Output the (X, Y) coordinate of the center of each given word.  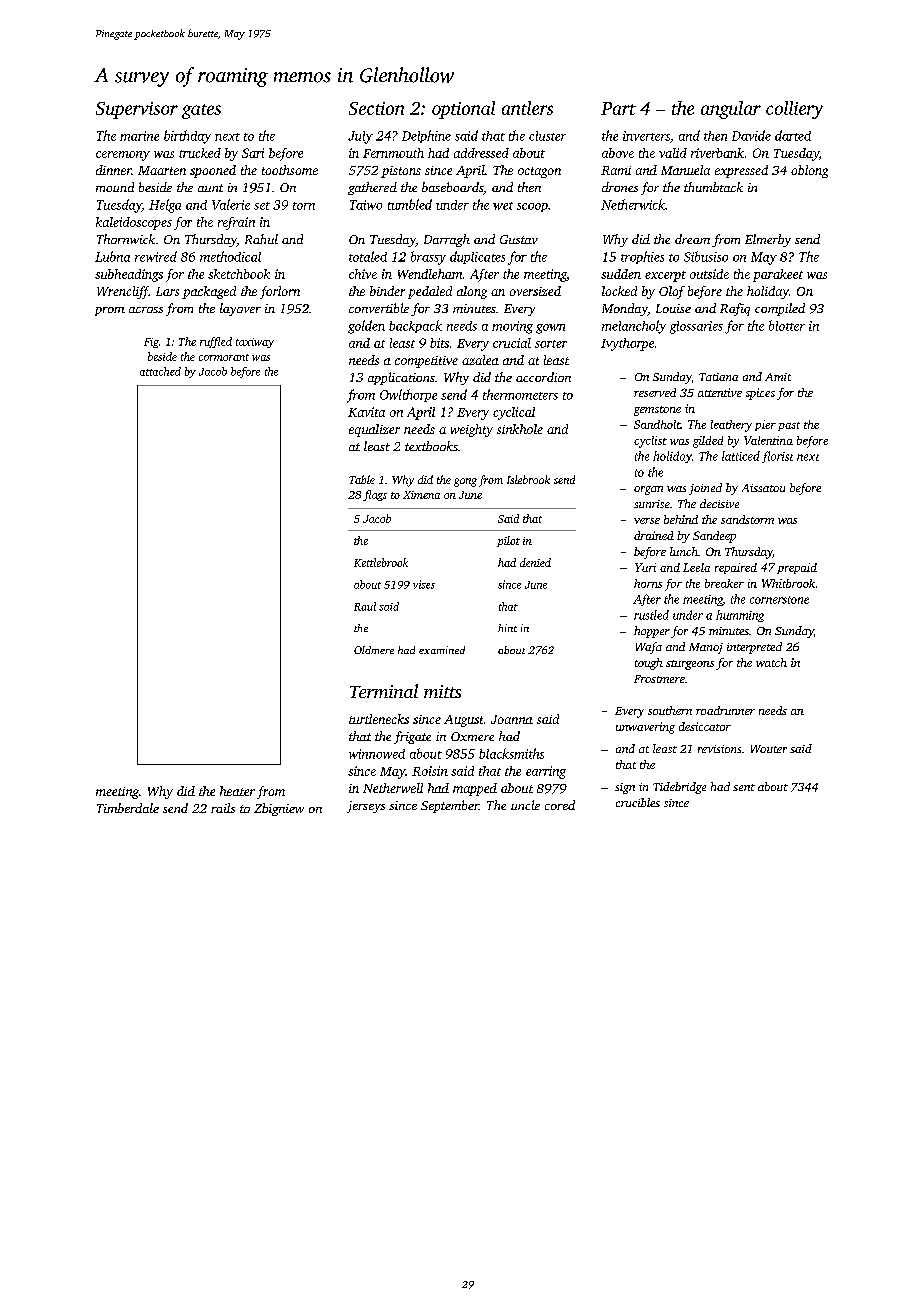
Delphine (426, 136)
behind (681, 519)
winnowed (377, 754)
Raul (365, 606)
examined (442, 650)
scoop (532, 207)
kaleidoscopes (134, 223)
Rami (616, 170)
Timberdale (128, 808)
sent (744, 787)
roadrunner (725, 710)
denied (535, 562)
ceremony (123, 156)
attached (160, 371)
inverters (646, 136)
